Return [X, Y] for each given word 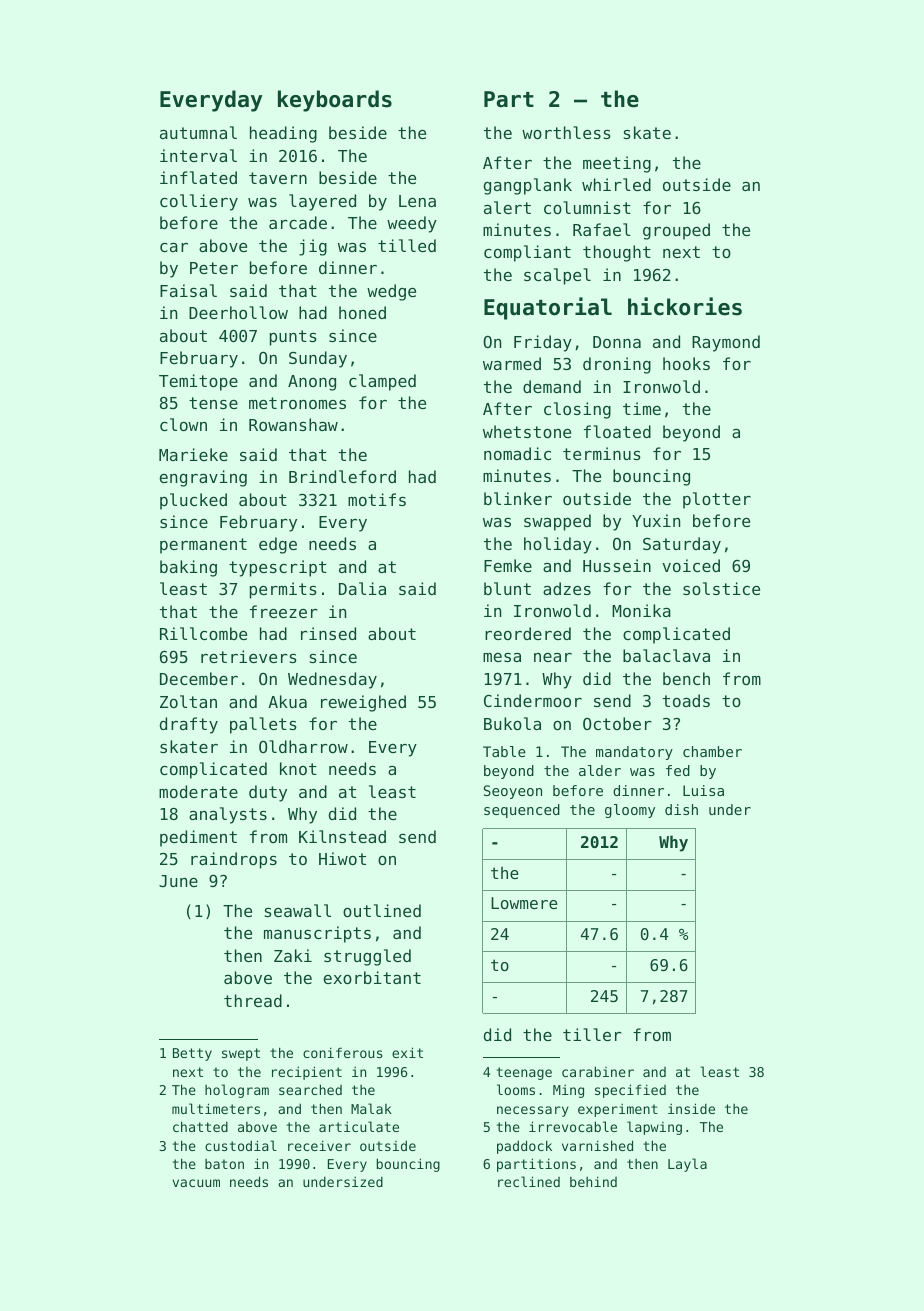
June [178, 881]
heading [283, 134]
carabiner [598, 1071]
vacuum [196, 1183]
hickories [685, 306]
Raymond [726, 343]
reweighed [363, 703]
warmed [512, 363]
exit [407, 1052]
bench [686, 678]
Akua [287, 701]
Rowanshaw [293, 424]
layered [322, 202]
